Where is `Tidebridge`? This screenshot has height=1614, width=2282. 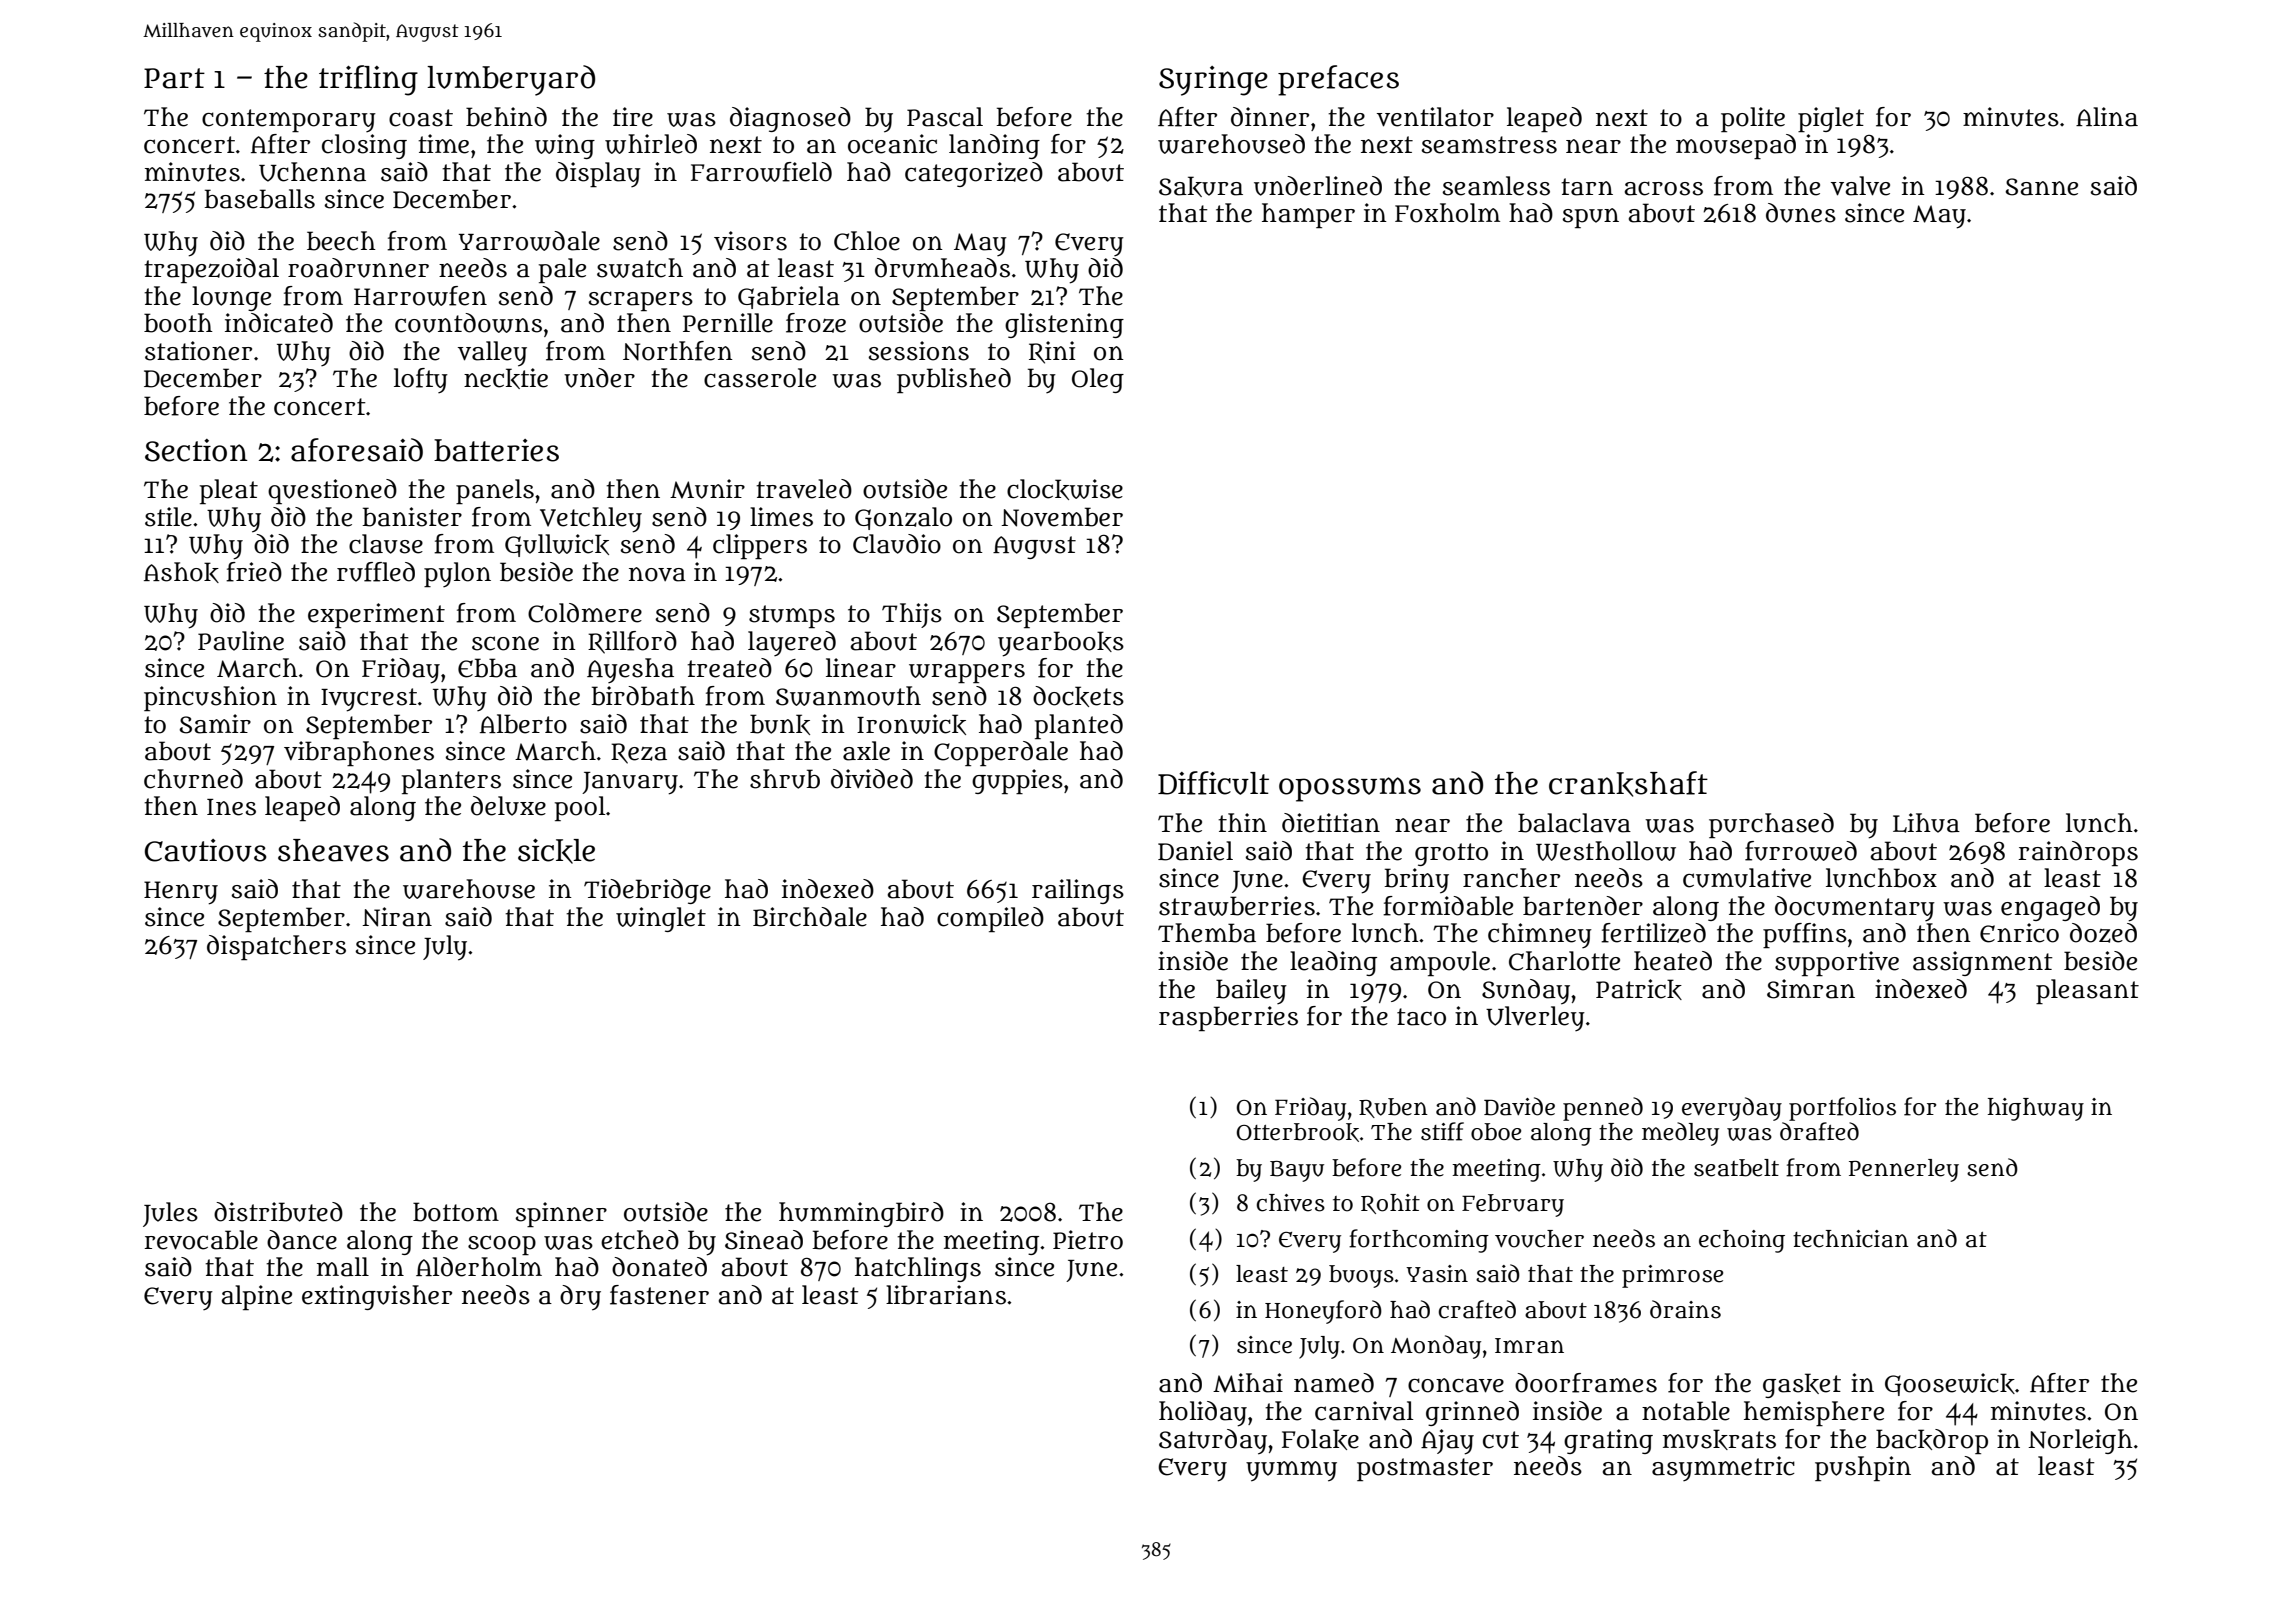 Tidebridge is located at coordinates (647, 891).
